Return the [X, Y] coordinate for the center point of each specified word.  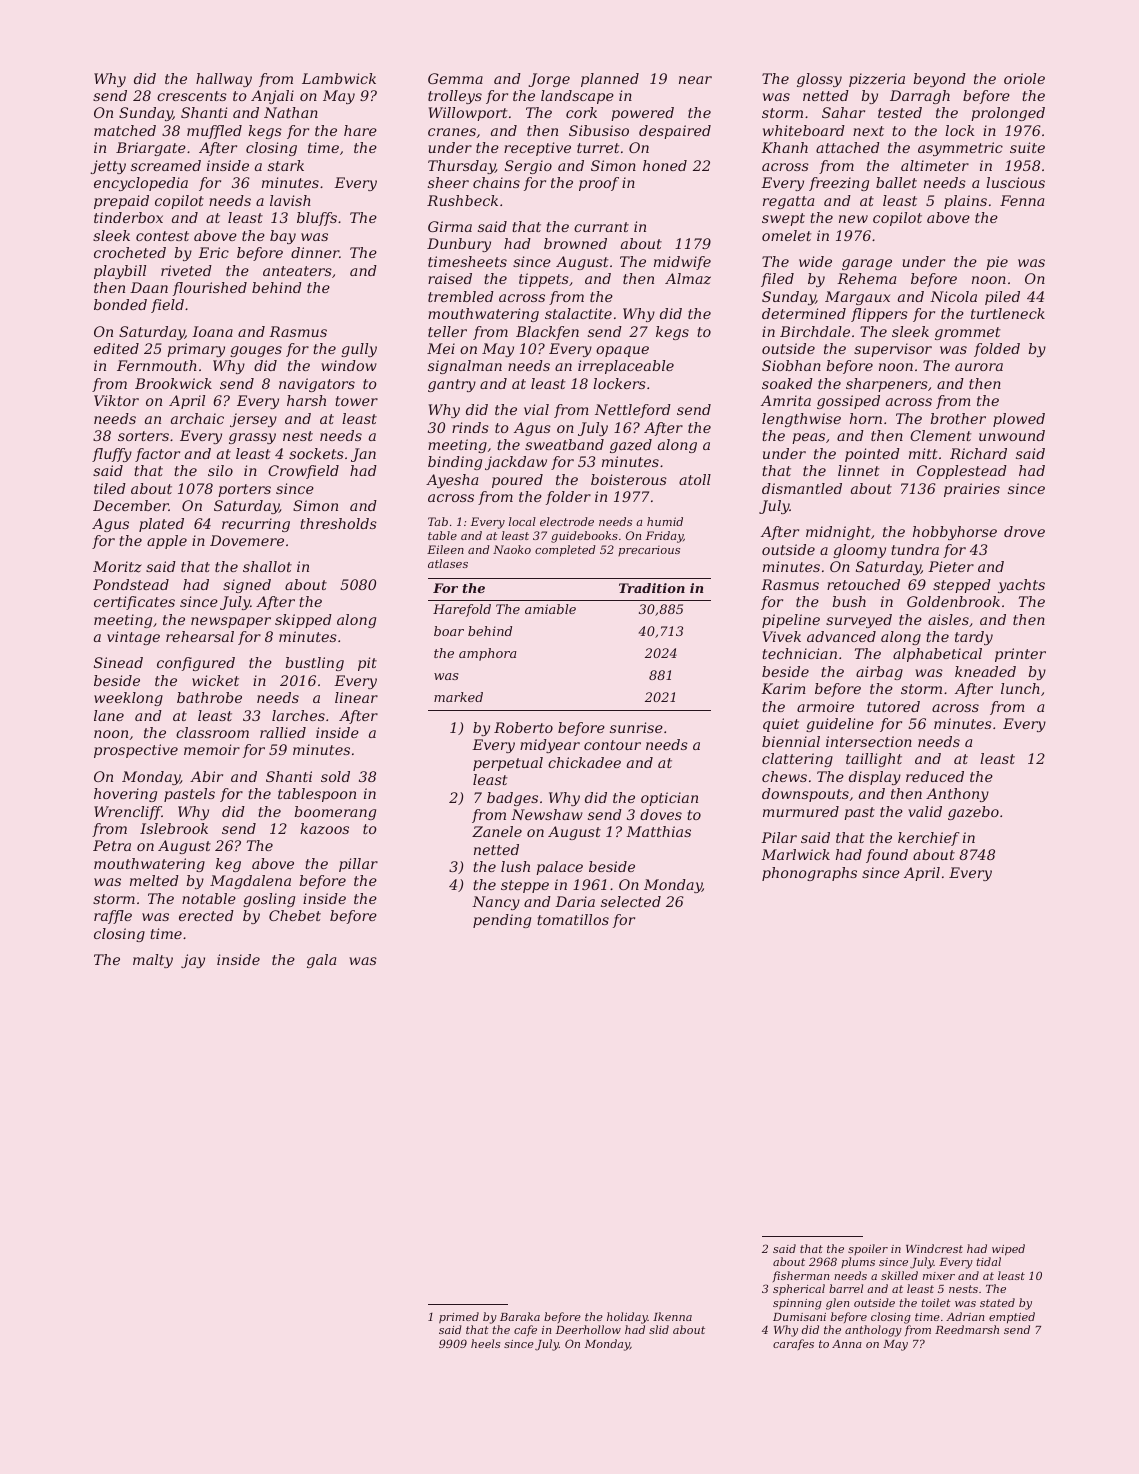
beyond [939, 80]
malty [153, 961]
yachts [1021, 586]
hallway [224, 80]
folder [568, 498]
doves [661, 814]
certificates [134, 603]
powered [642, 114]
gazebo [973, 813]
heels [485, 1343]
